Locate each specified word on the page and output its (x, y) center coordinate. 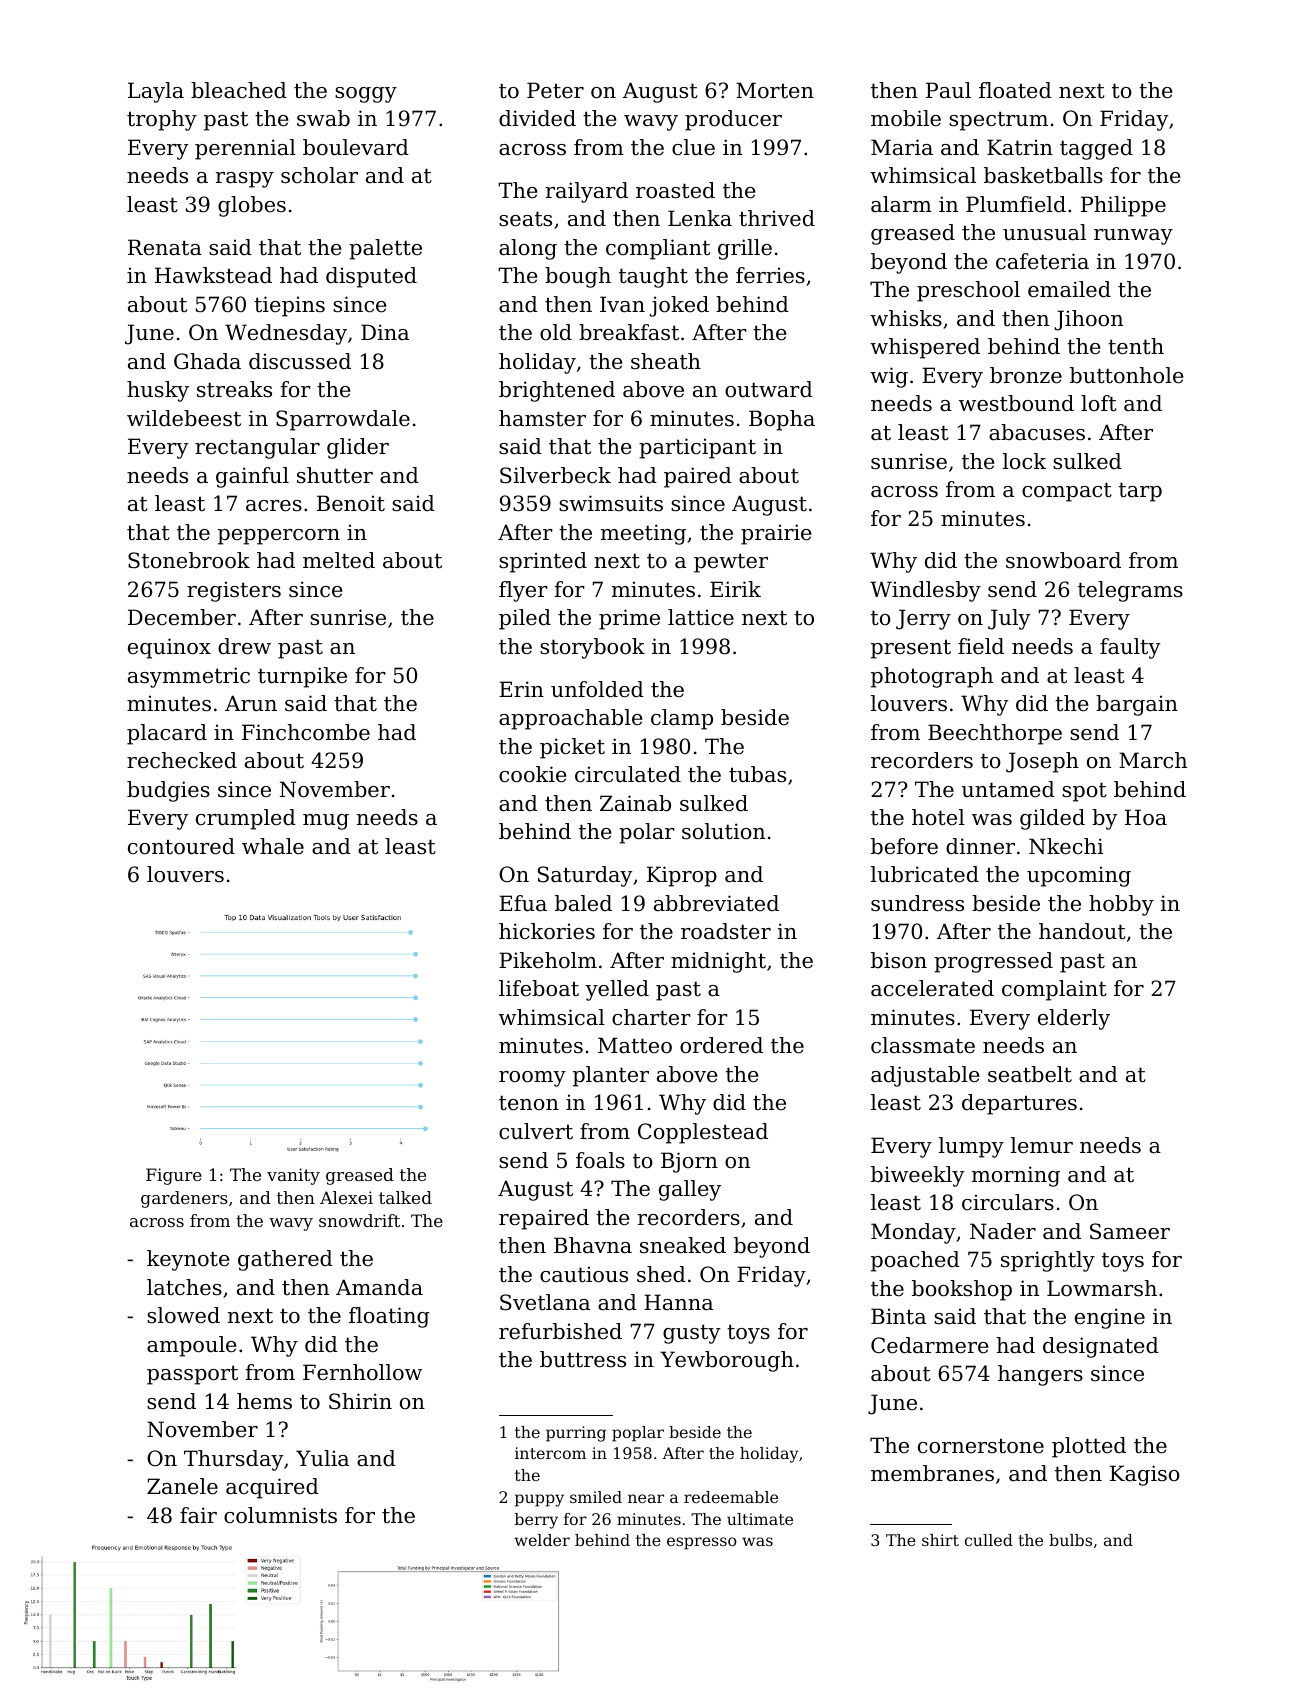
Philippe (1123, 206)
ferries (770, 275)
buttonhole (1127, 375)
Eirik (735, 589)
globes (252, 206)
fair (198, 1515)
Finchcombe (306, 732)
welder (542, 1540)
